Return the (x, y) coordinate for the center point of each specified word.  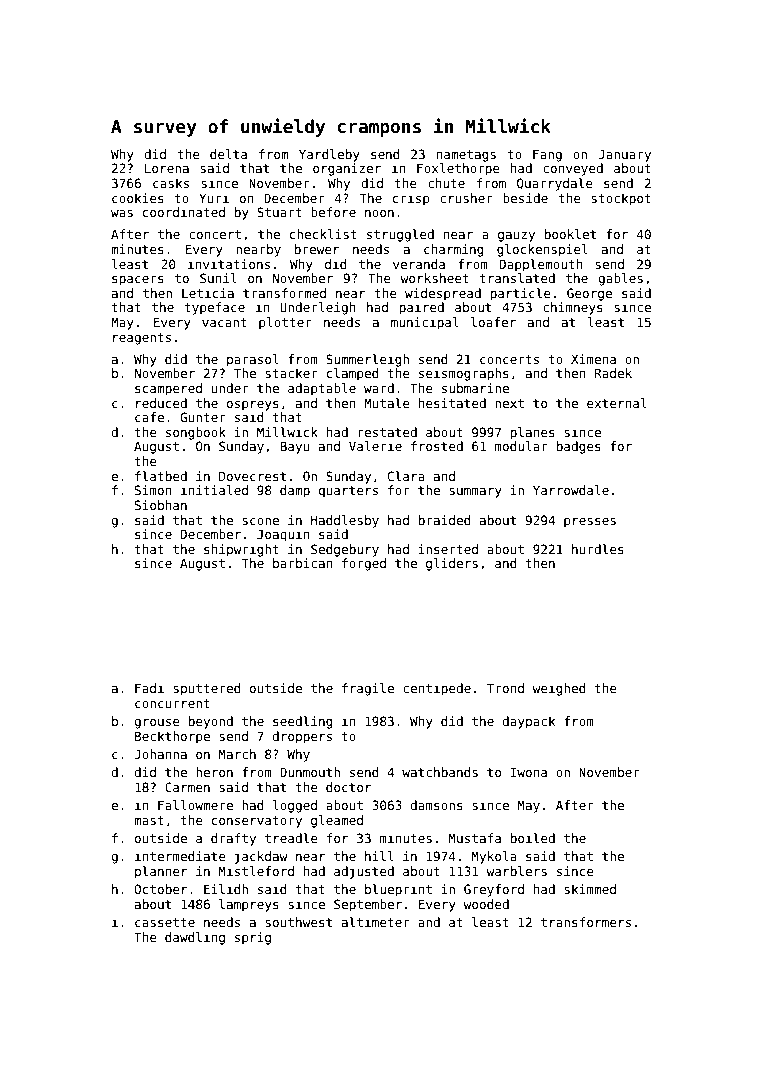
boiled (533, 838)
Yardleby (329, 155)
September (368, 905)
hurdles (598, 549)
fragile (368, 689)
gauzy (516, 237)
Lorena (167, 168)
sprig (253, 938)
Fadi (149, 688)
